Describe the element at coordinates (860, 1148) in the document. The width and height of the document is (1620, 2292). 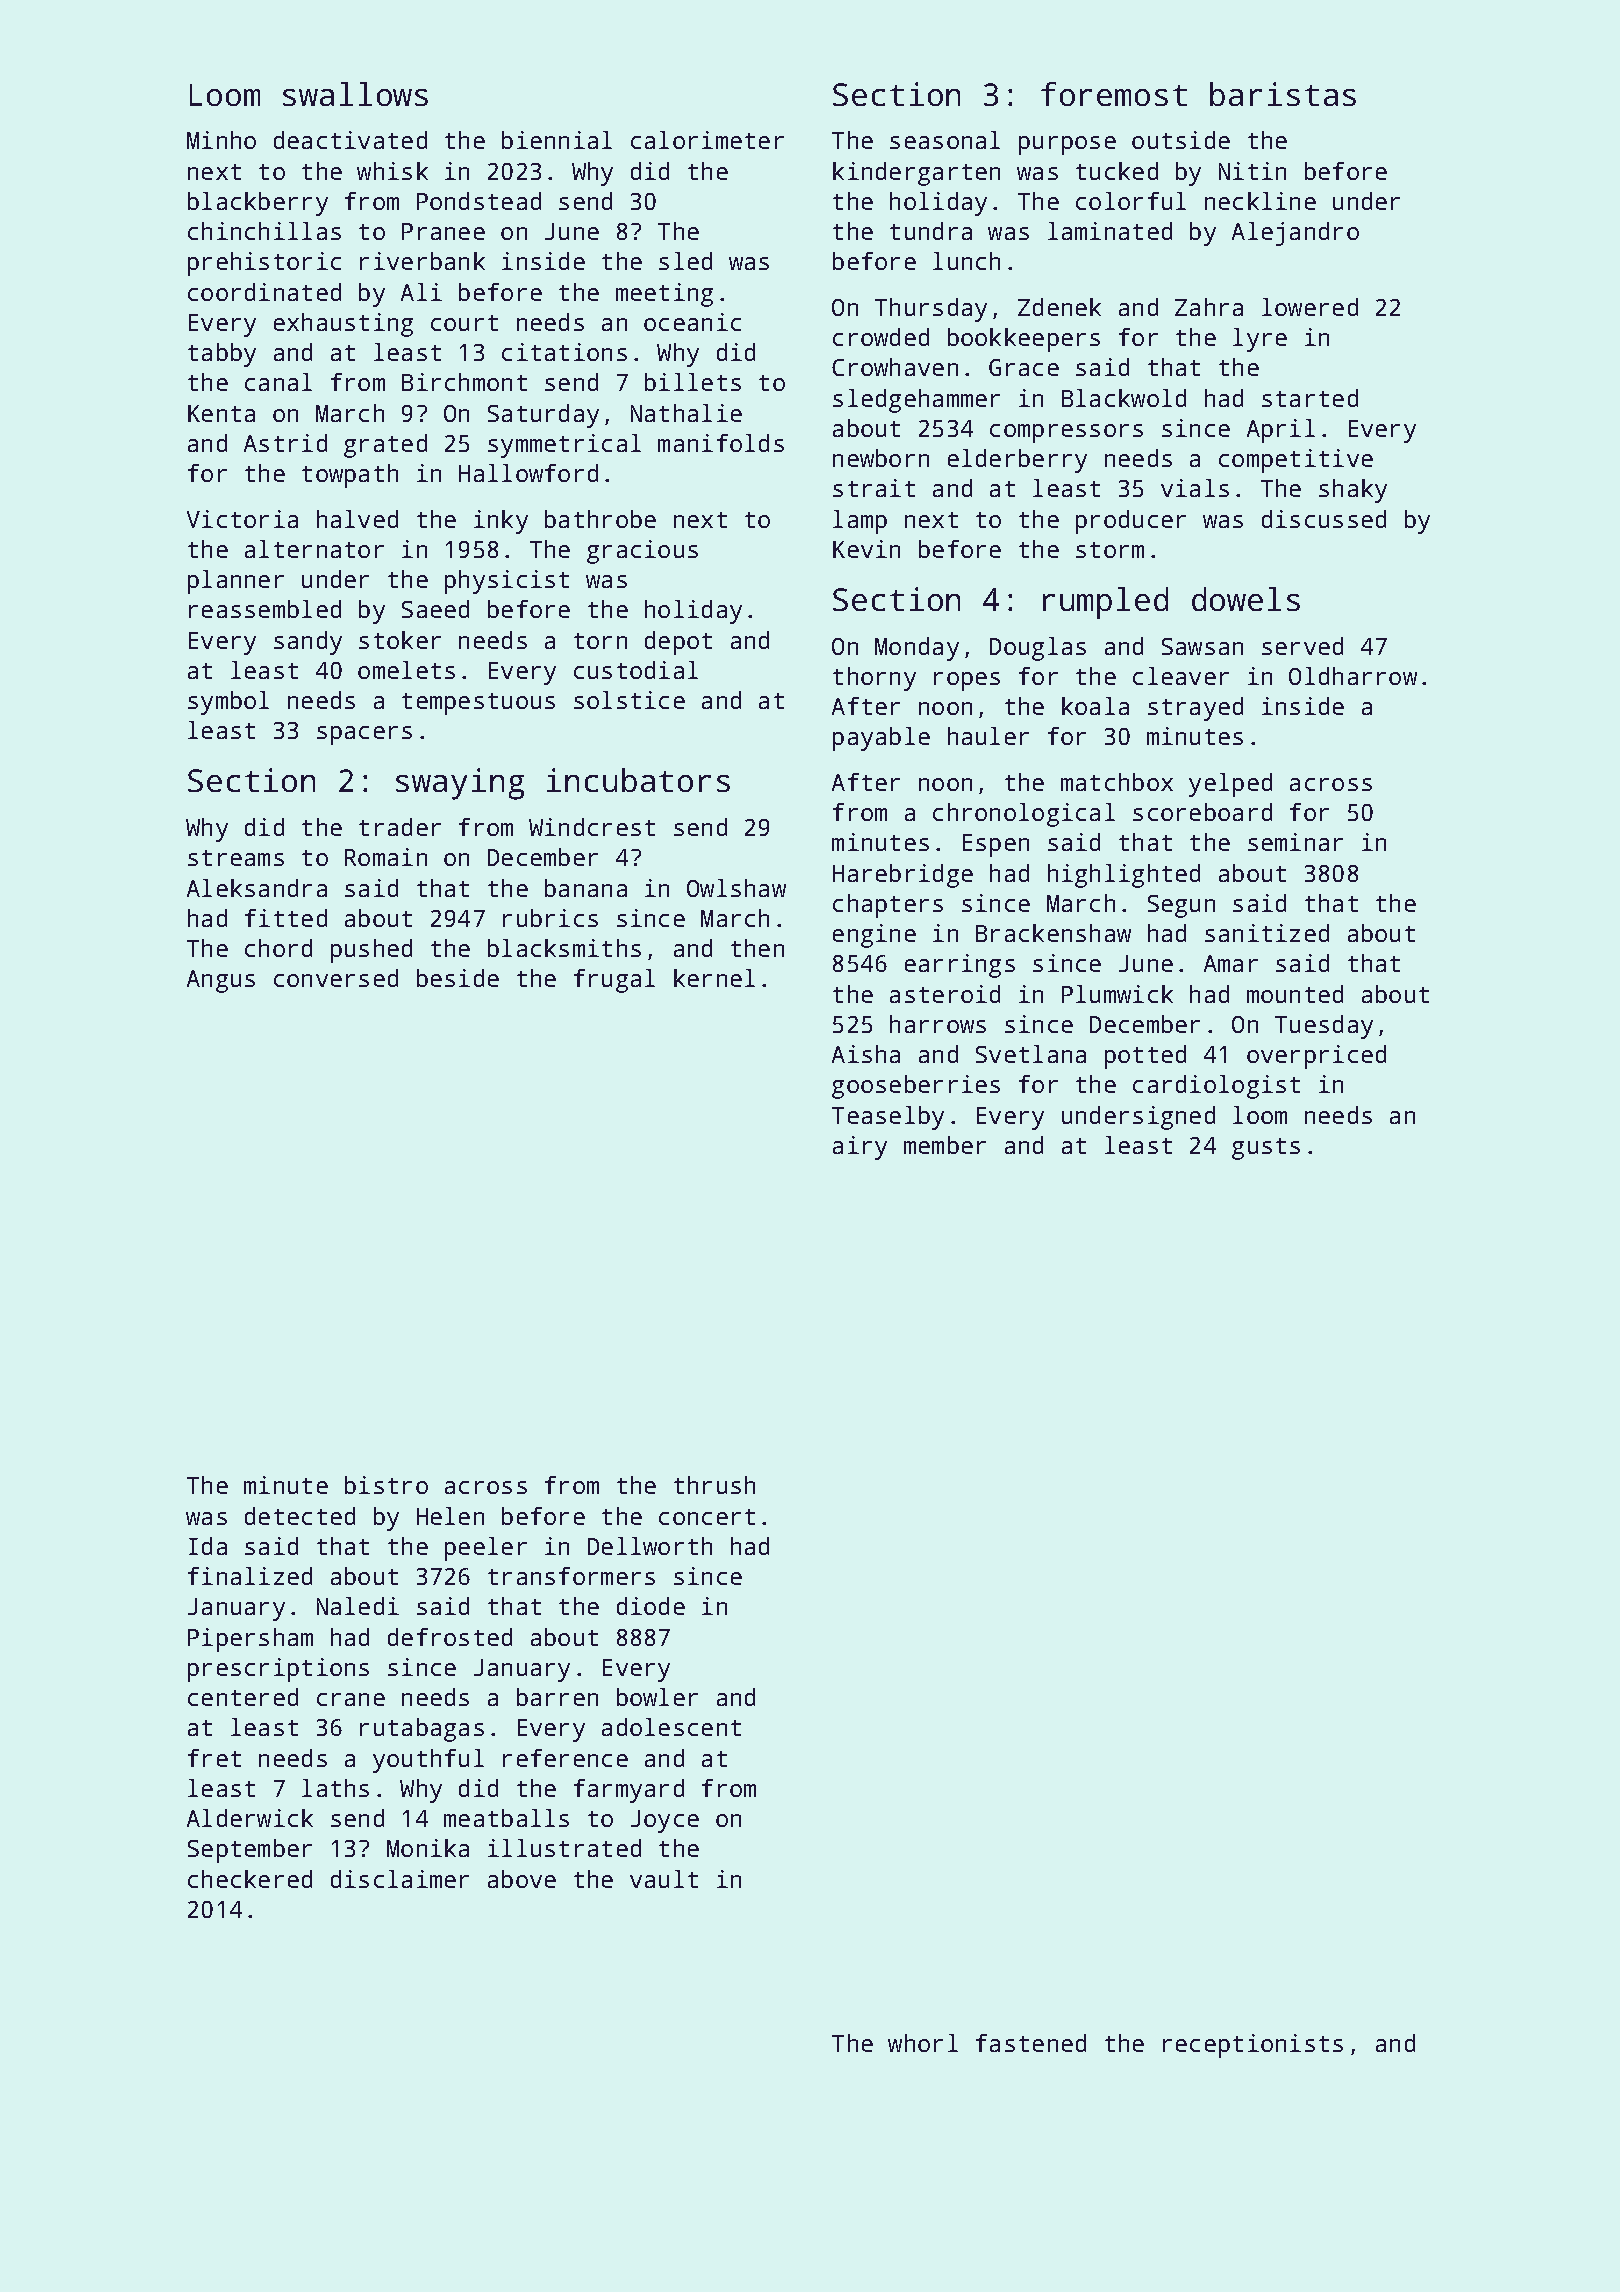
I see `airy` at that location.
